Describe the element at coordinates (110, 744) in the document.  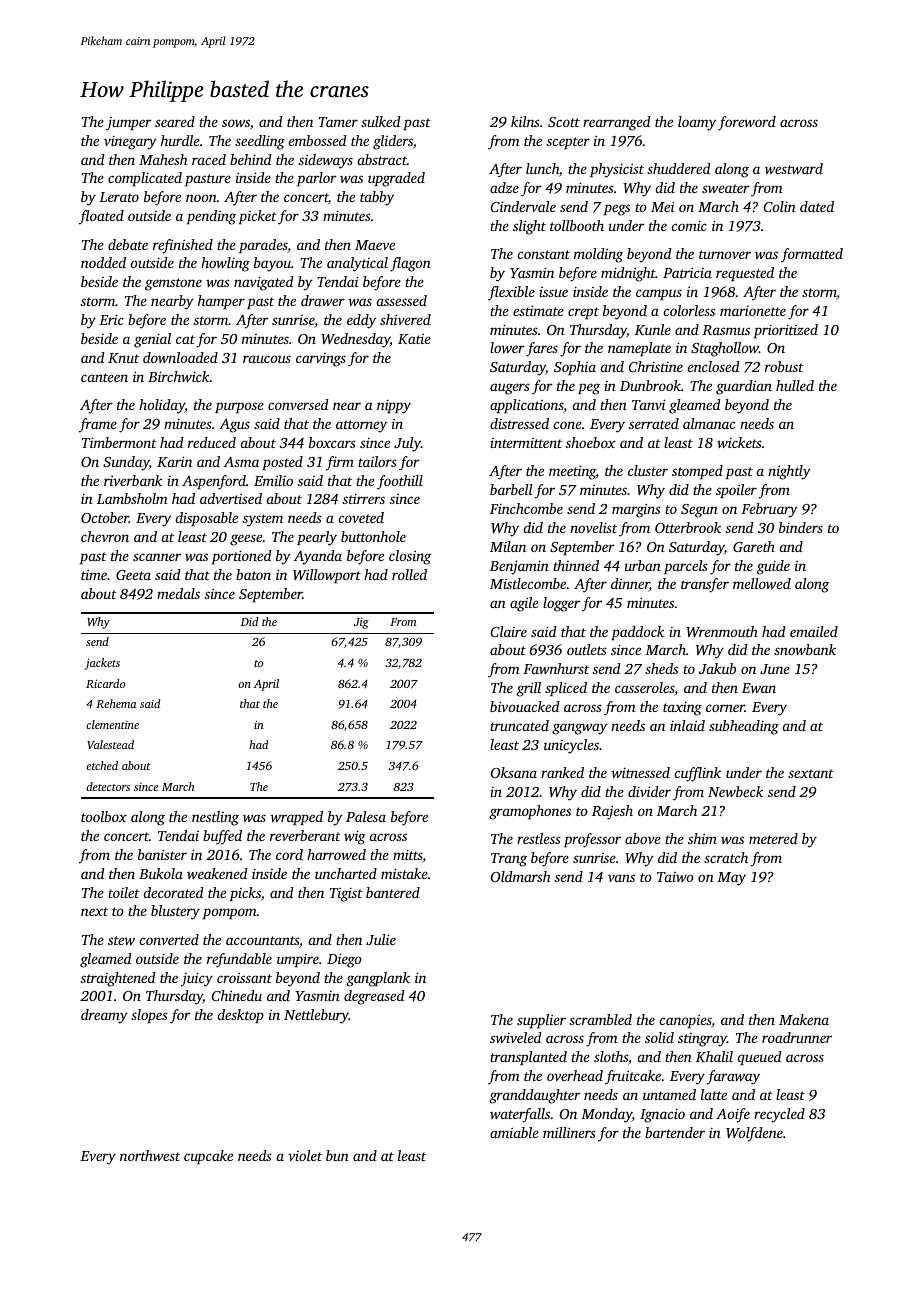
I see `Valestead` at that location.
